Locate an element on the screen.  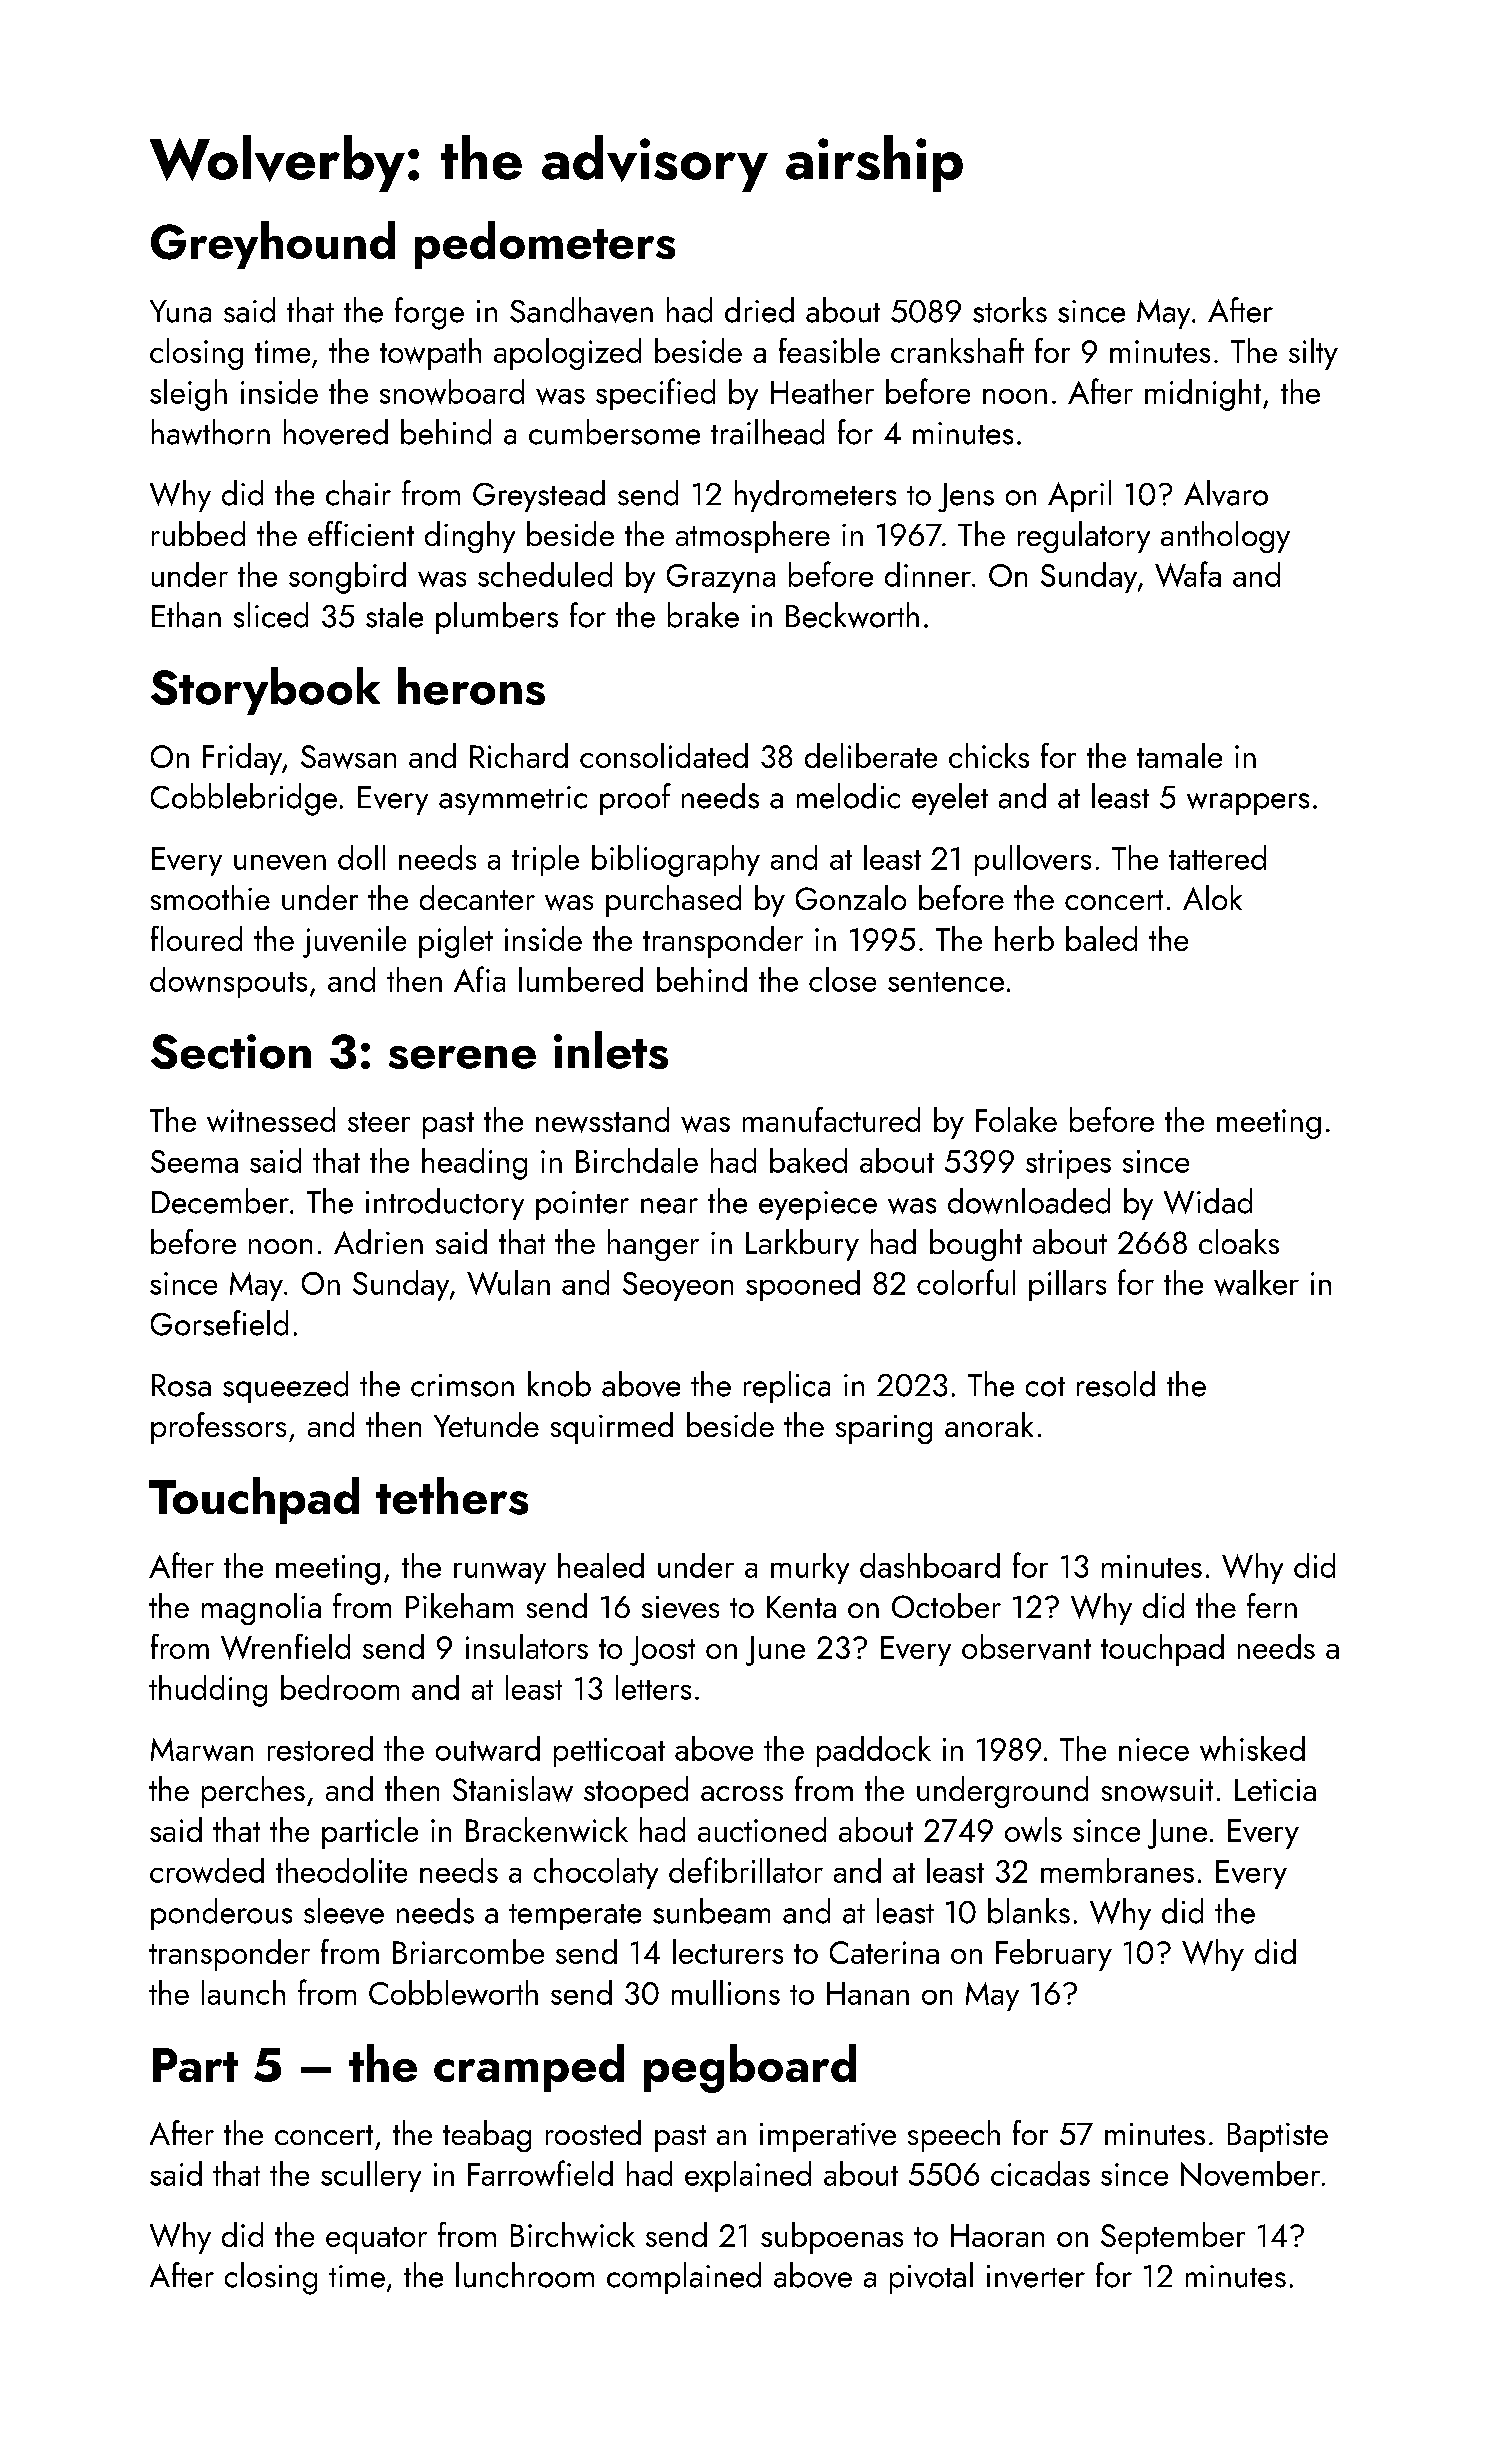
equator is located at coordinates (376, 2240).
